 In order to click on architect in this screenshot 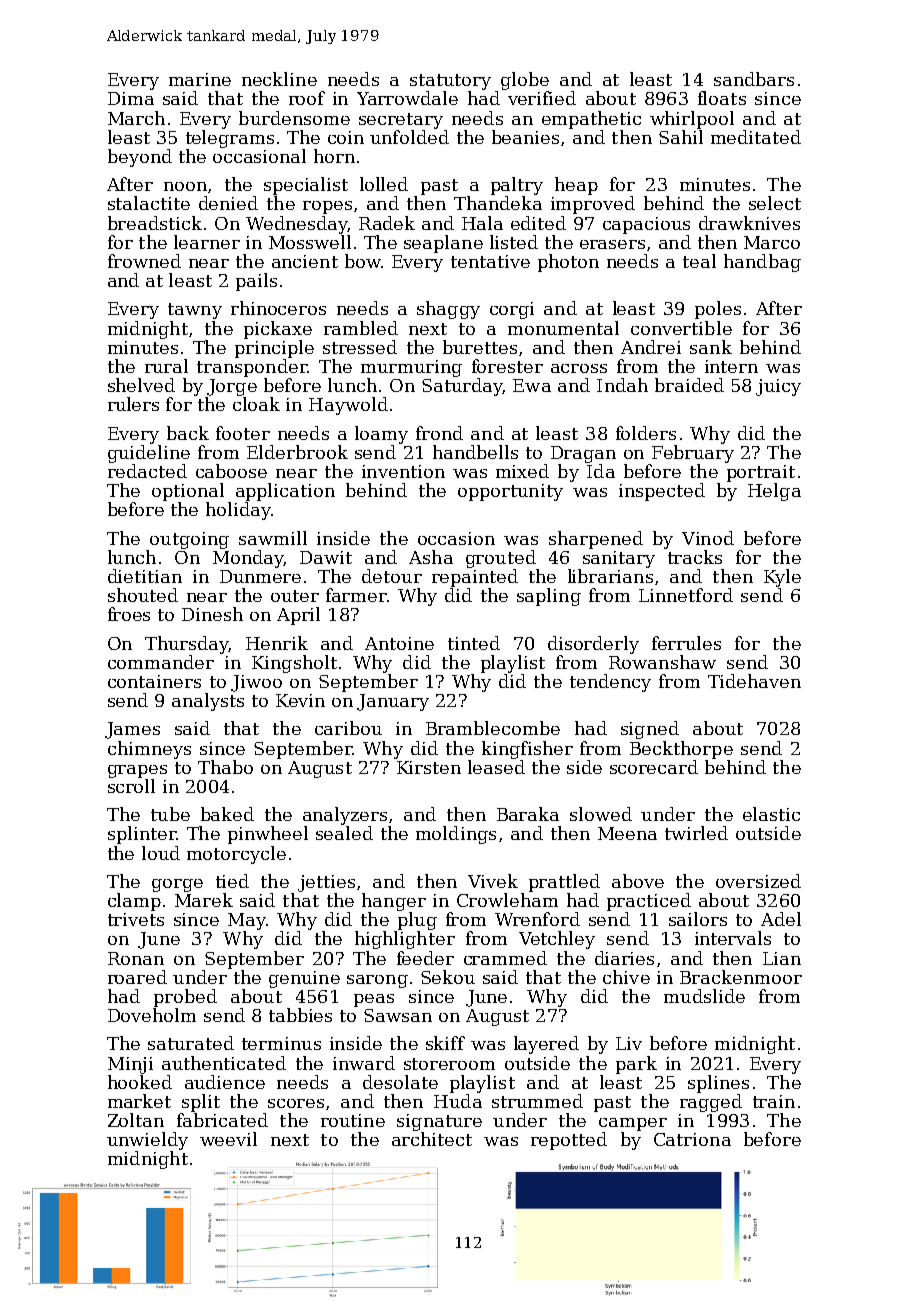, I will do `click(432, 1139)`.
